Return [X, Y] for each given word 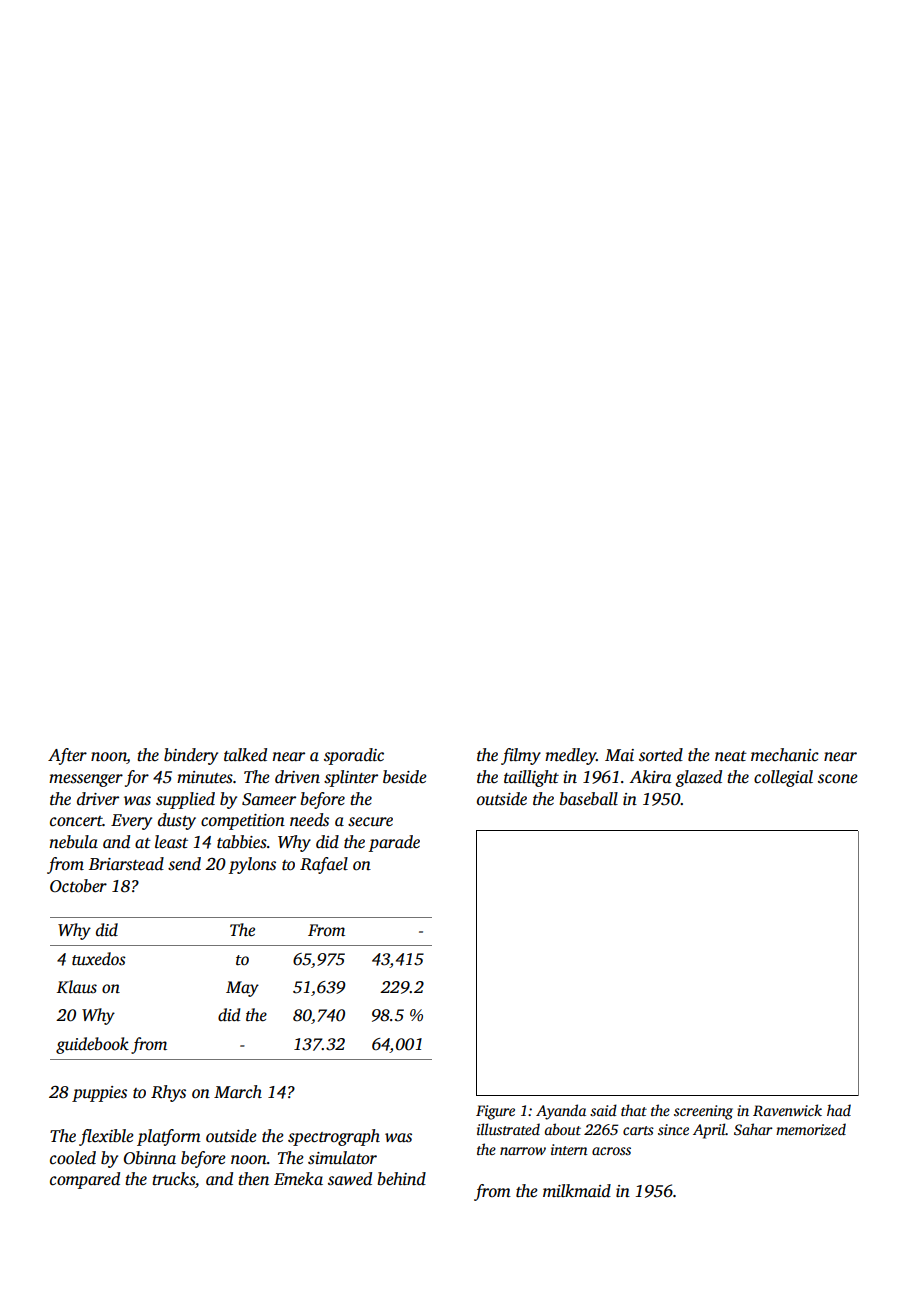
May [242, 989]
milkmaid [577, 1191]
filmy [521, 756]
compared [85, 1180]
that [634, 1110]
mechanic [785, 755]
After [67, 756]
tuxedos [99, 959]
